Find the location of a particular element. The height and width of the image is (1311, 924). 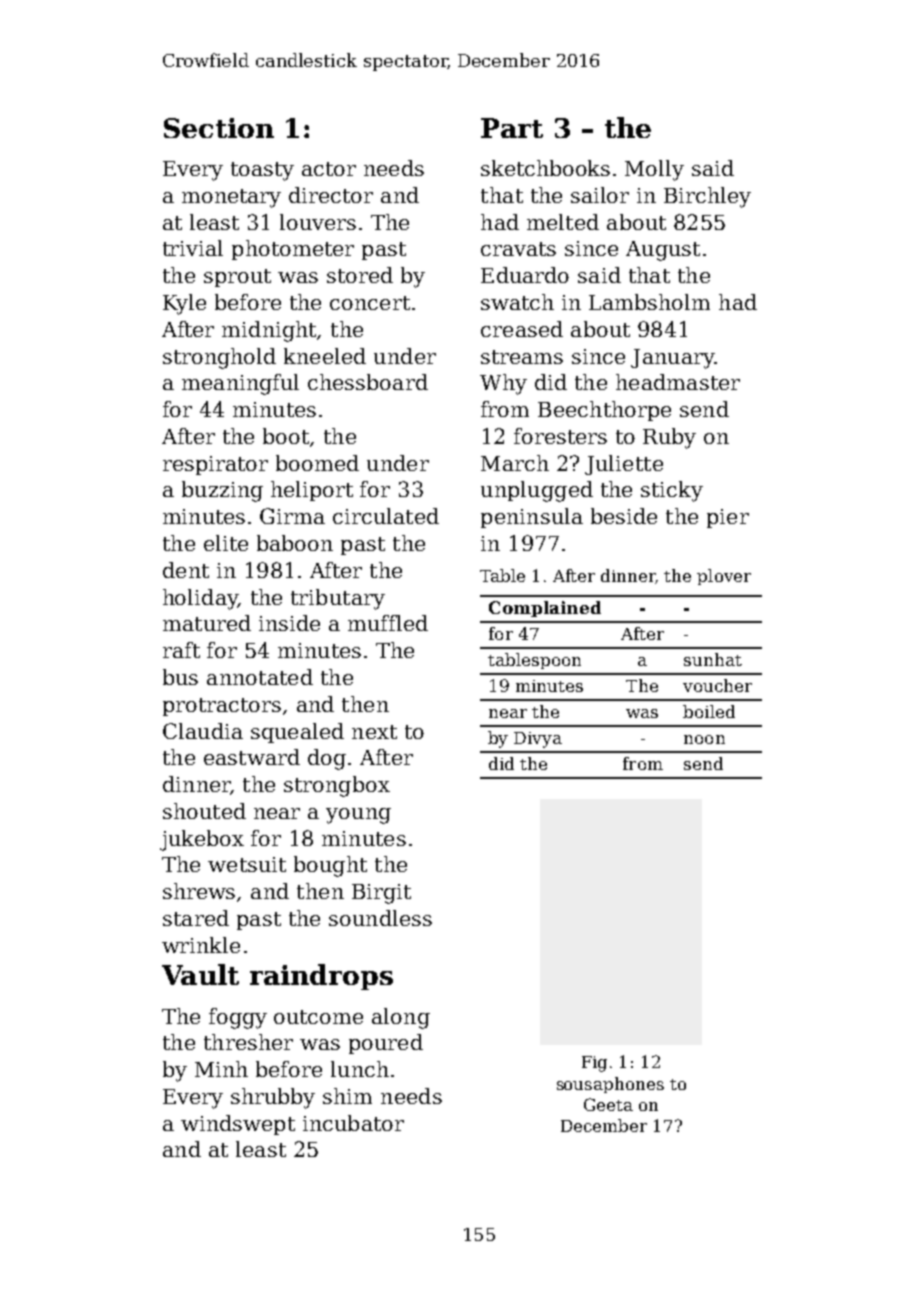

Geeta is located at coordinates (608, 1104).
